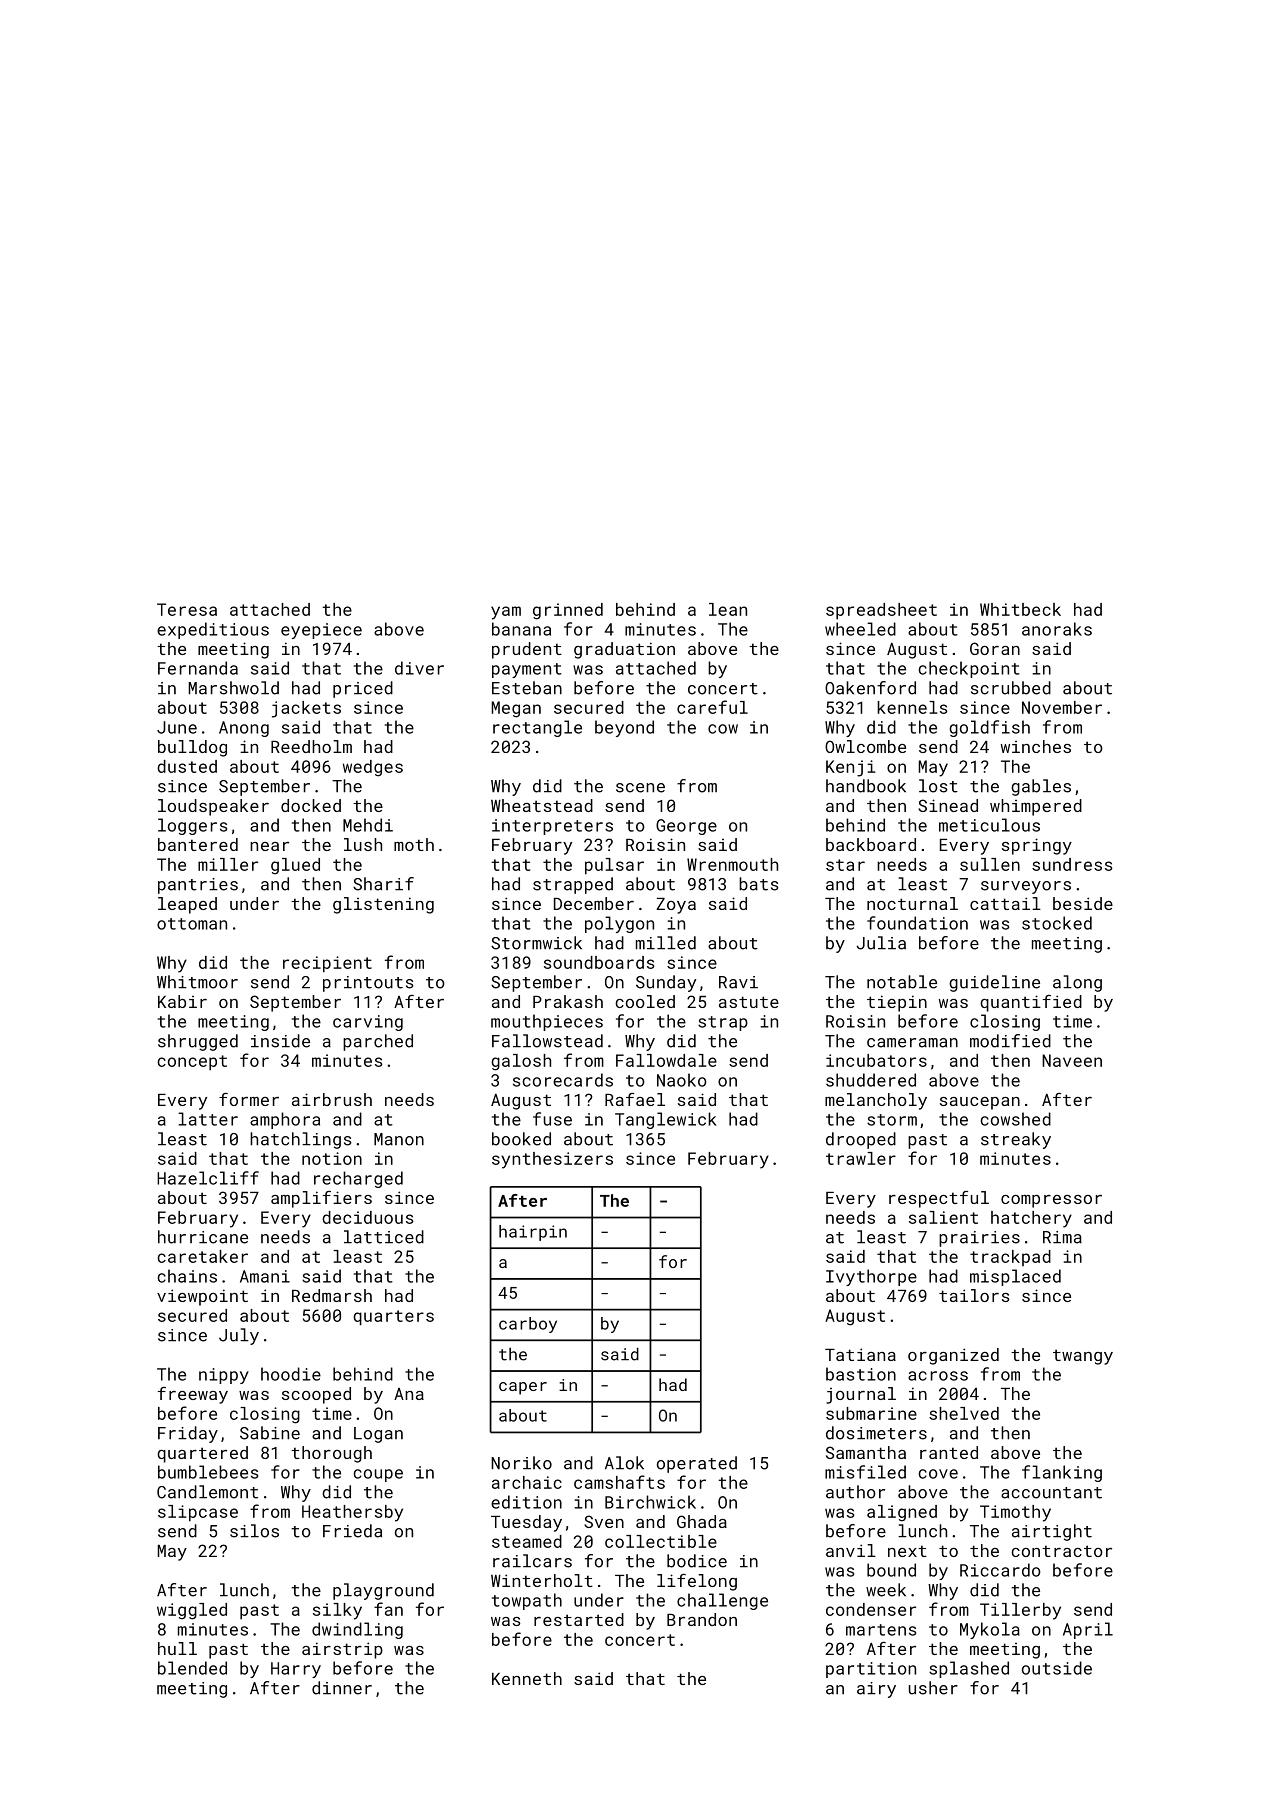 Image resolution: width=1280 pixels, height=1810 pixels. Describe the element at coordinates (1051, 1201) in the screenshot. I see `compressor` at that location.
